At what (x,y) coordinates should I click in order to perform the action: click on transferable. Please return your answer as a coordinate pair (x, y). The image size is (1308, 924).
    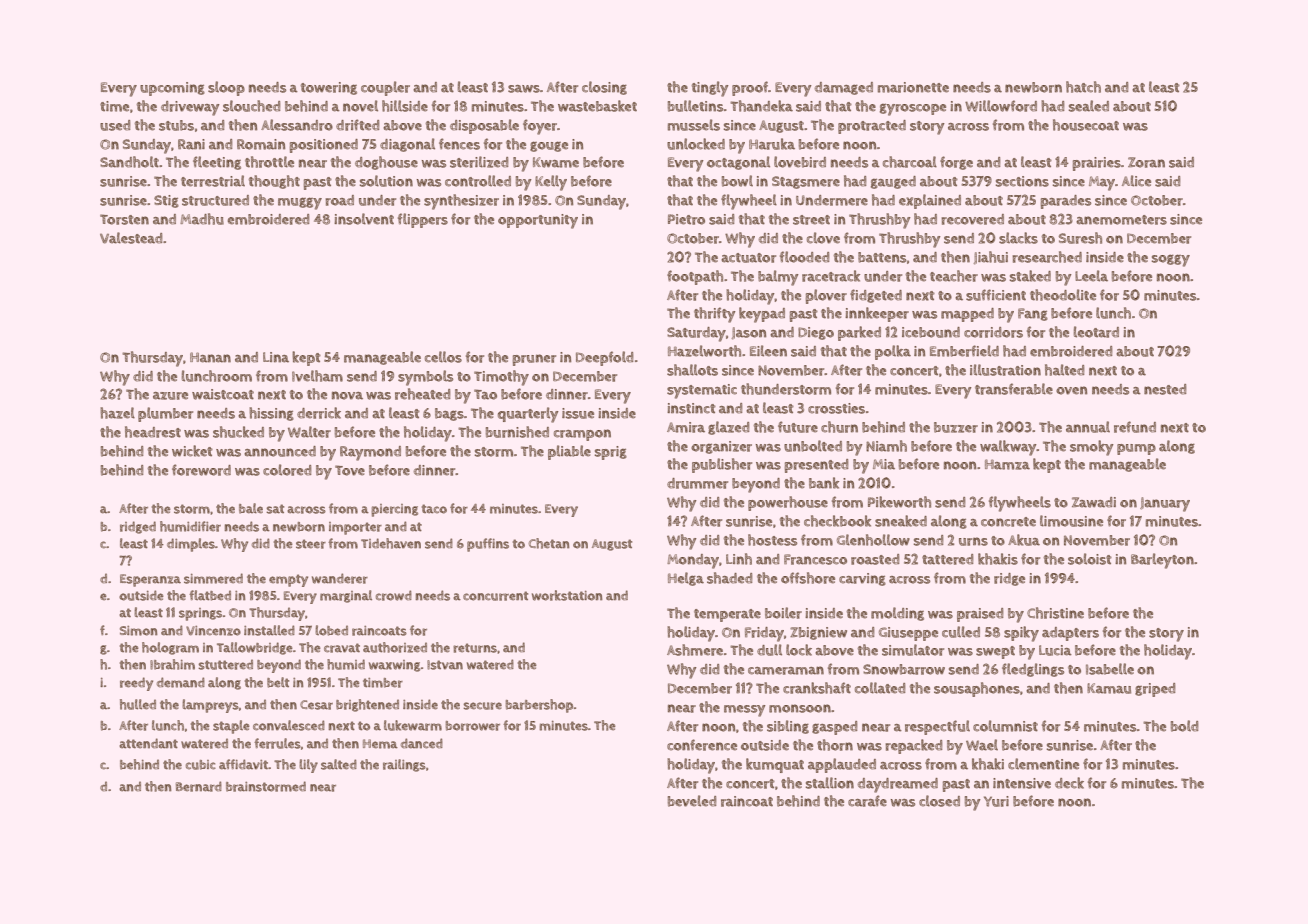
    Looking at the image, I should click on (1014, 389).
